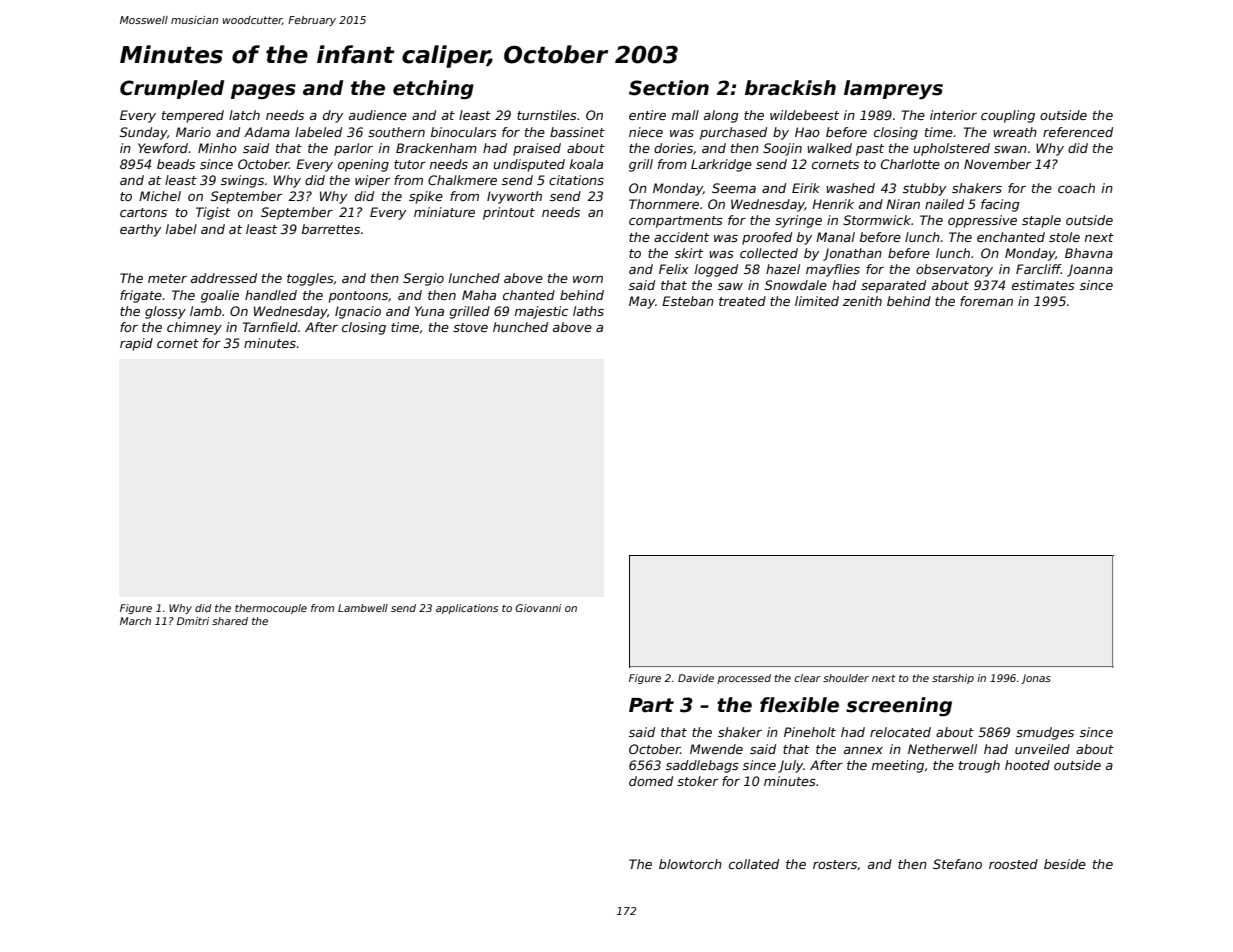 This document has width=1233, height=952. I want to click on March, so click(135, 621).
